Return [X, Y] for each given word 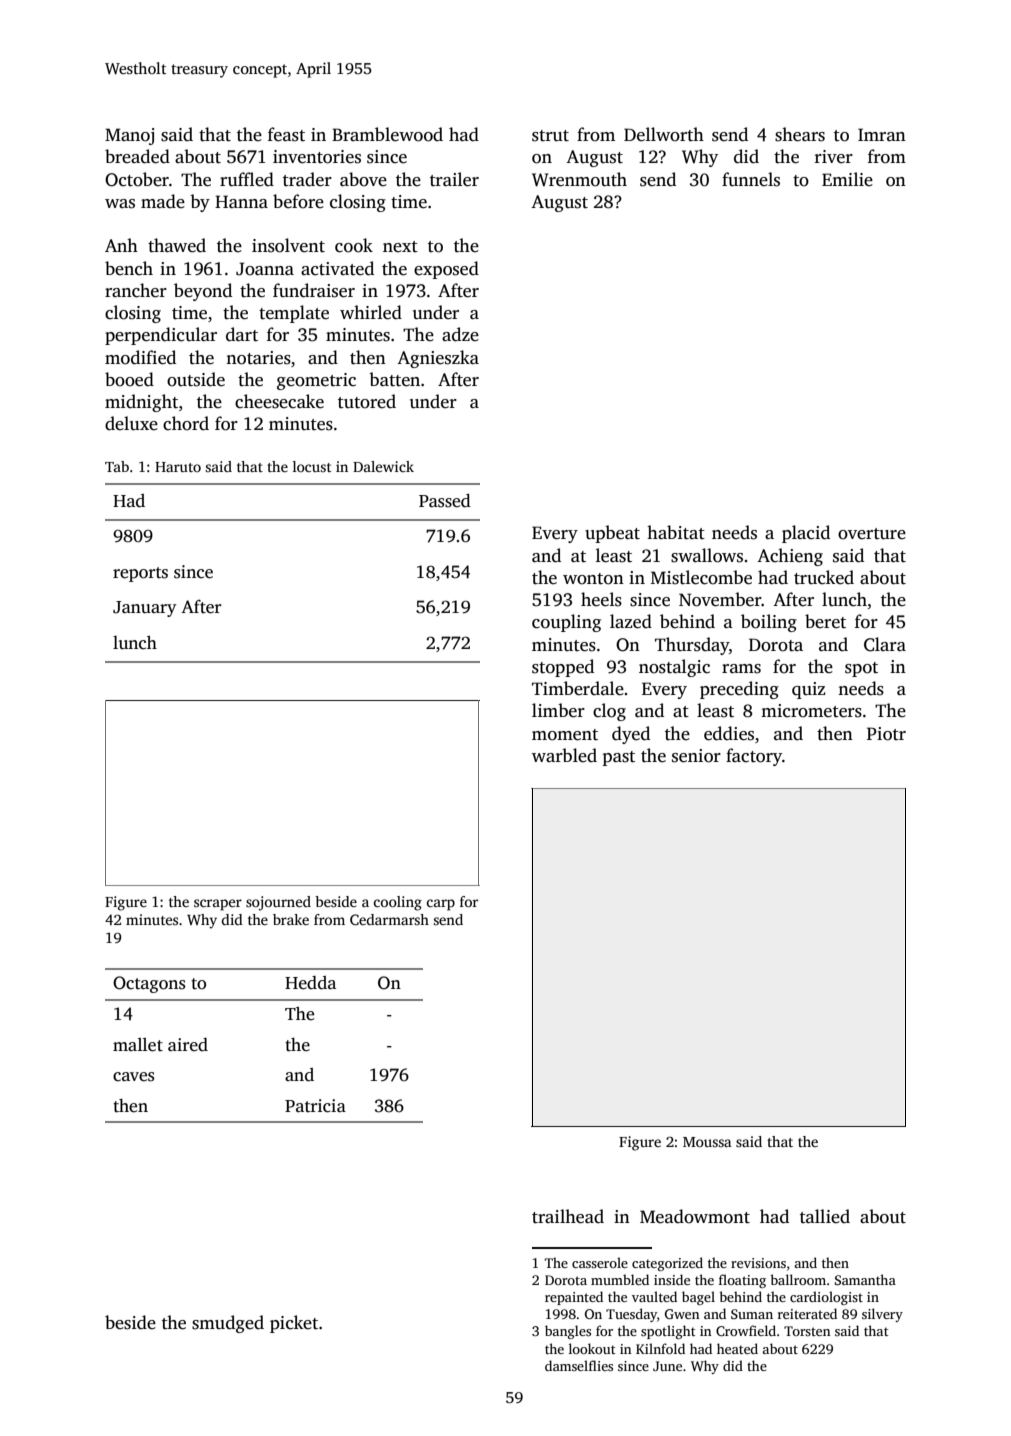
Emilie [847, 179]
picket [294, 1324]
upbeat [612, 534]
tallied [825, 1216]
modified [140, 357]
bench [129, 268]
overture [872, 534]
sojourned [278, 903]
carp [441, 905]
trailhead [568, 1216]
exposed [446, 270]
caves [133, 1077]
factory [754, 757]
